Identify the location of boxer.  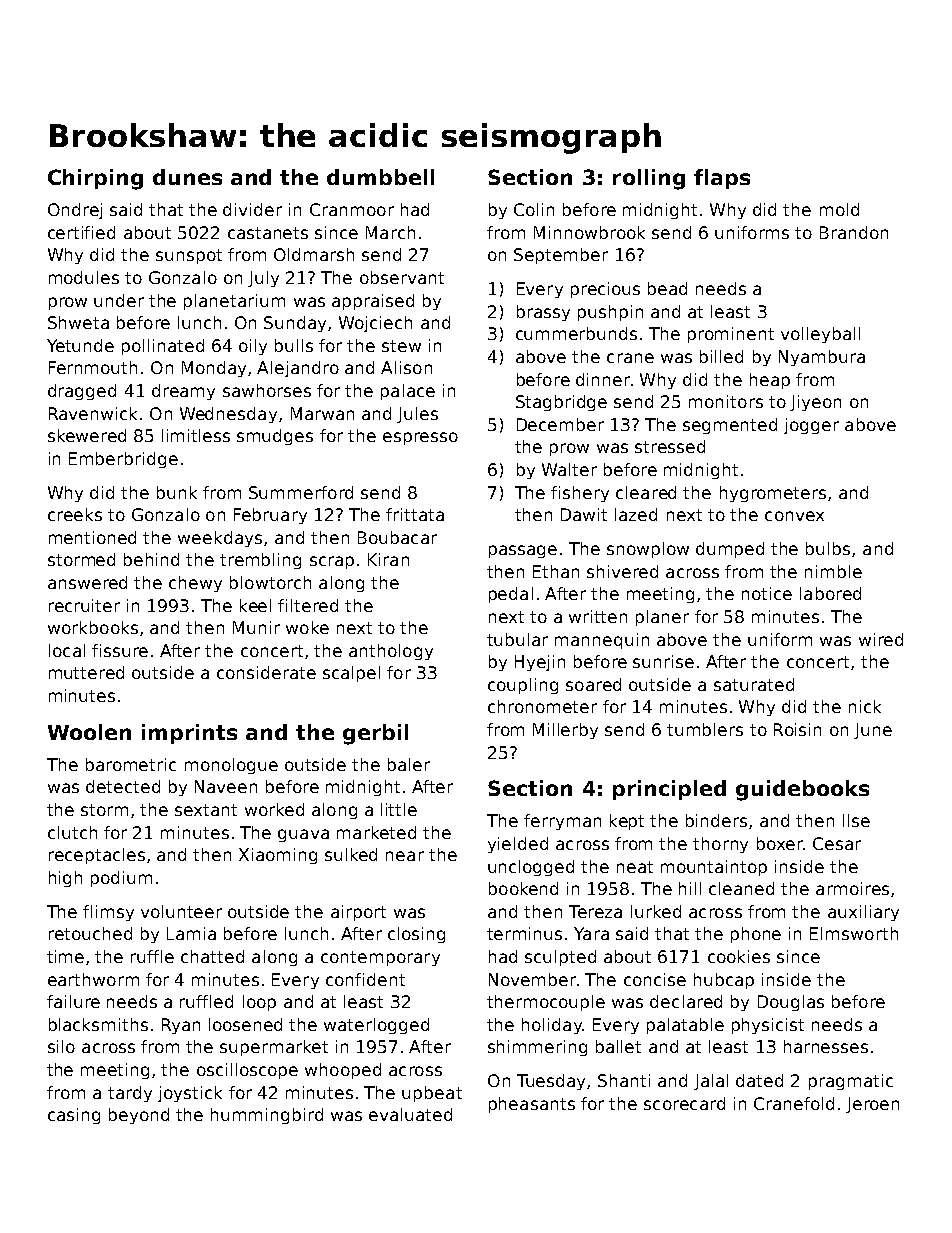
(780, 843).
